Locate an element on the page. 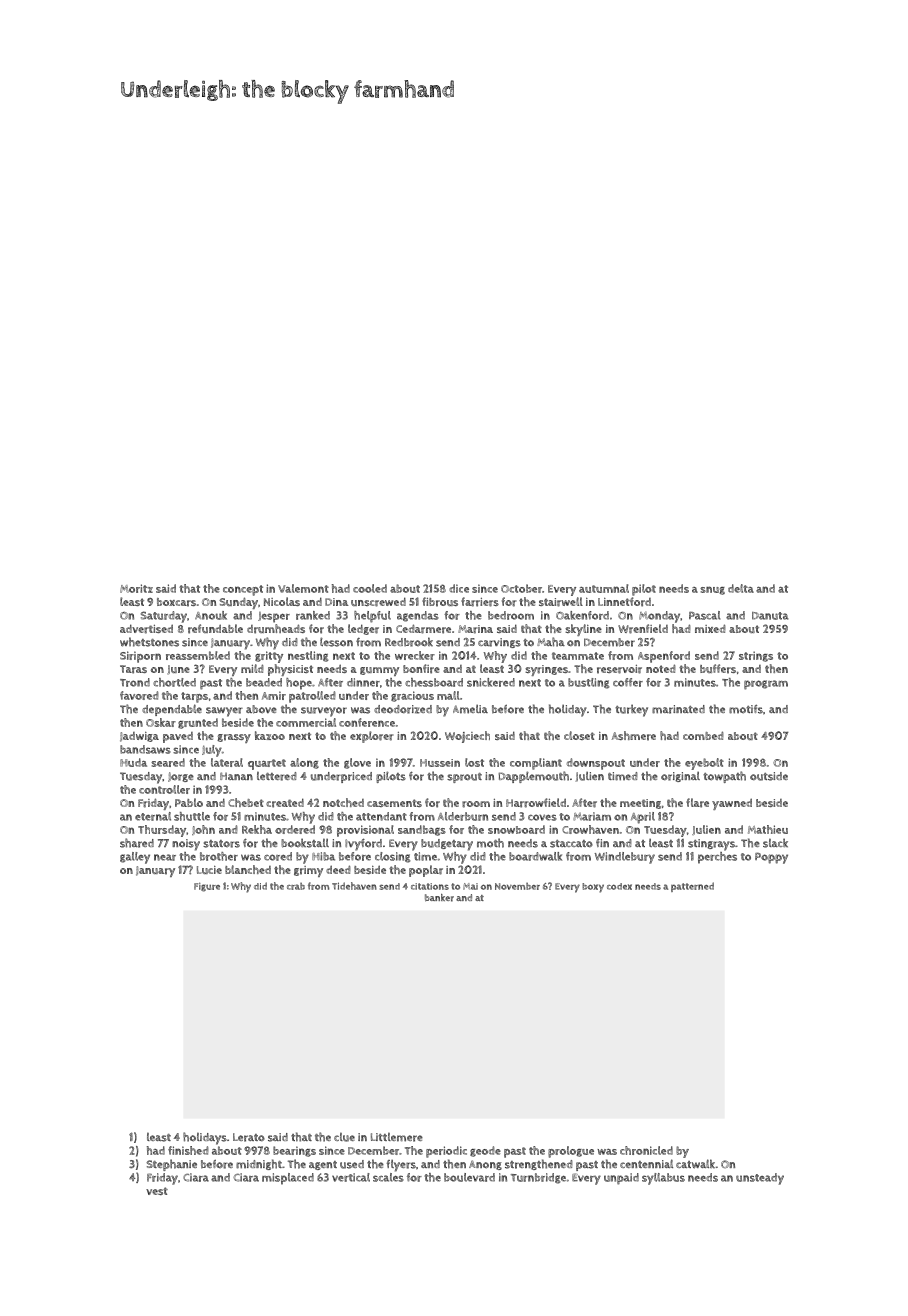 Image resolution: width=908 pixels, height=1316 pixels. vest is located at coordinates (157, 1191).
